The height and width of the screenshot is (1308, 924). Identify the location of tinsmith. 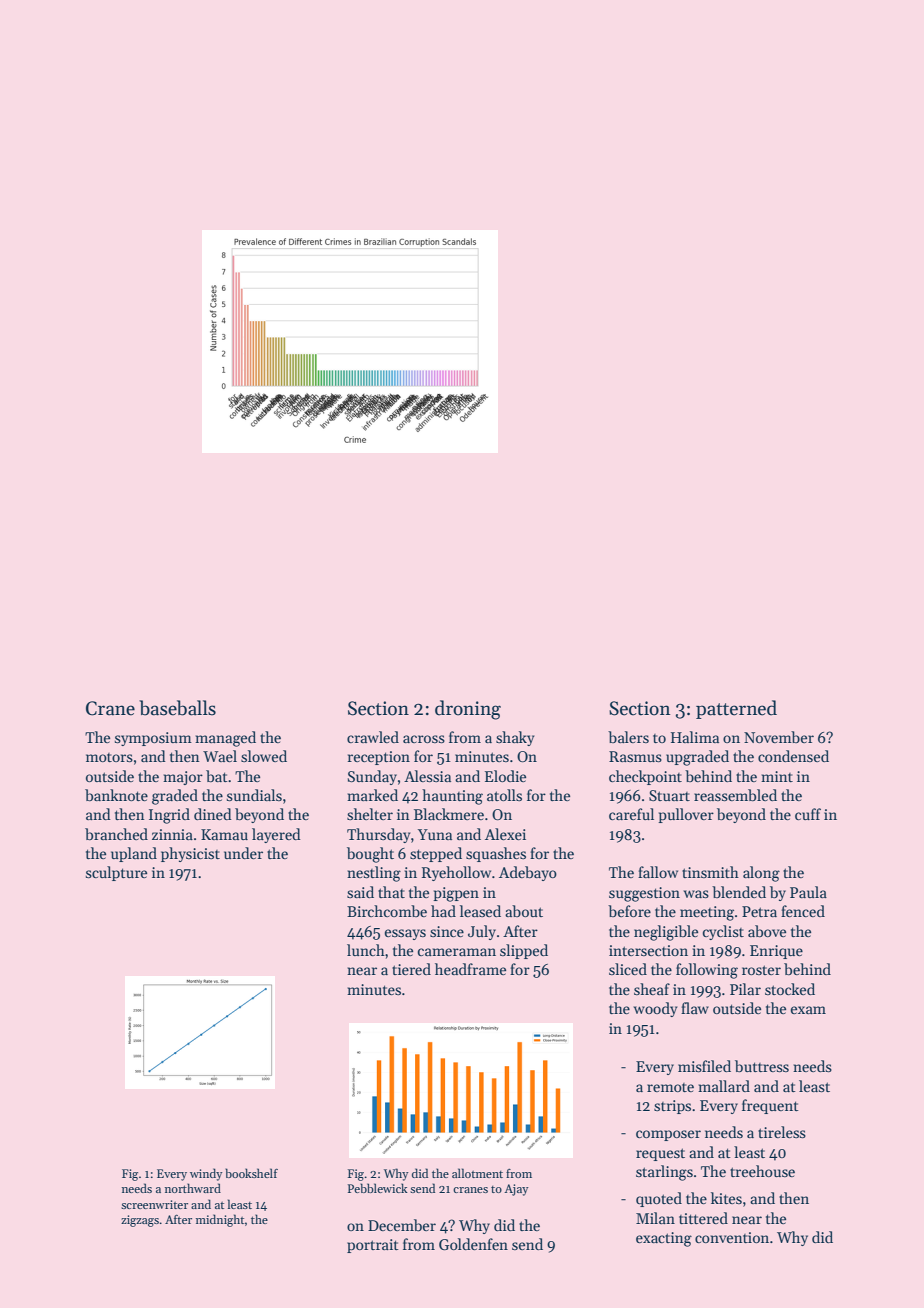
(710, 872).
